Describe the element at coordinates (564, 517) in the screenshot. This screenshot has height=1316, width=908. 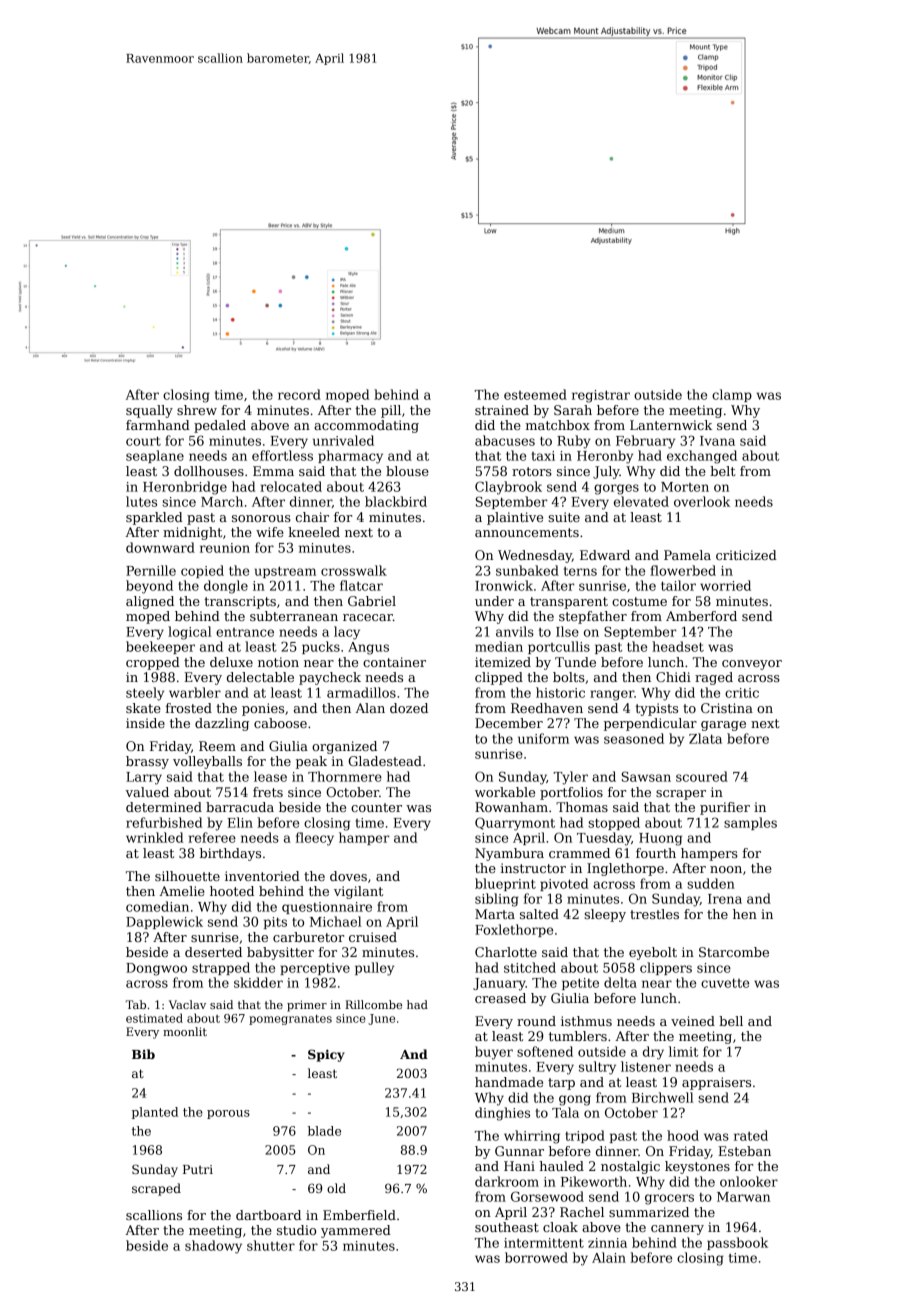
I see `suite` at that location.
